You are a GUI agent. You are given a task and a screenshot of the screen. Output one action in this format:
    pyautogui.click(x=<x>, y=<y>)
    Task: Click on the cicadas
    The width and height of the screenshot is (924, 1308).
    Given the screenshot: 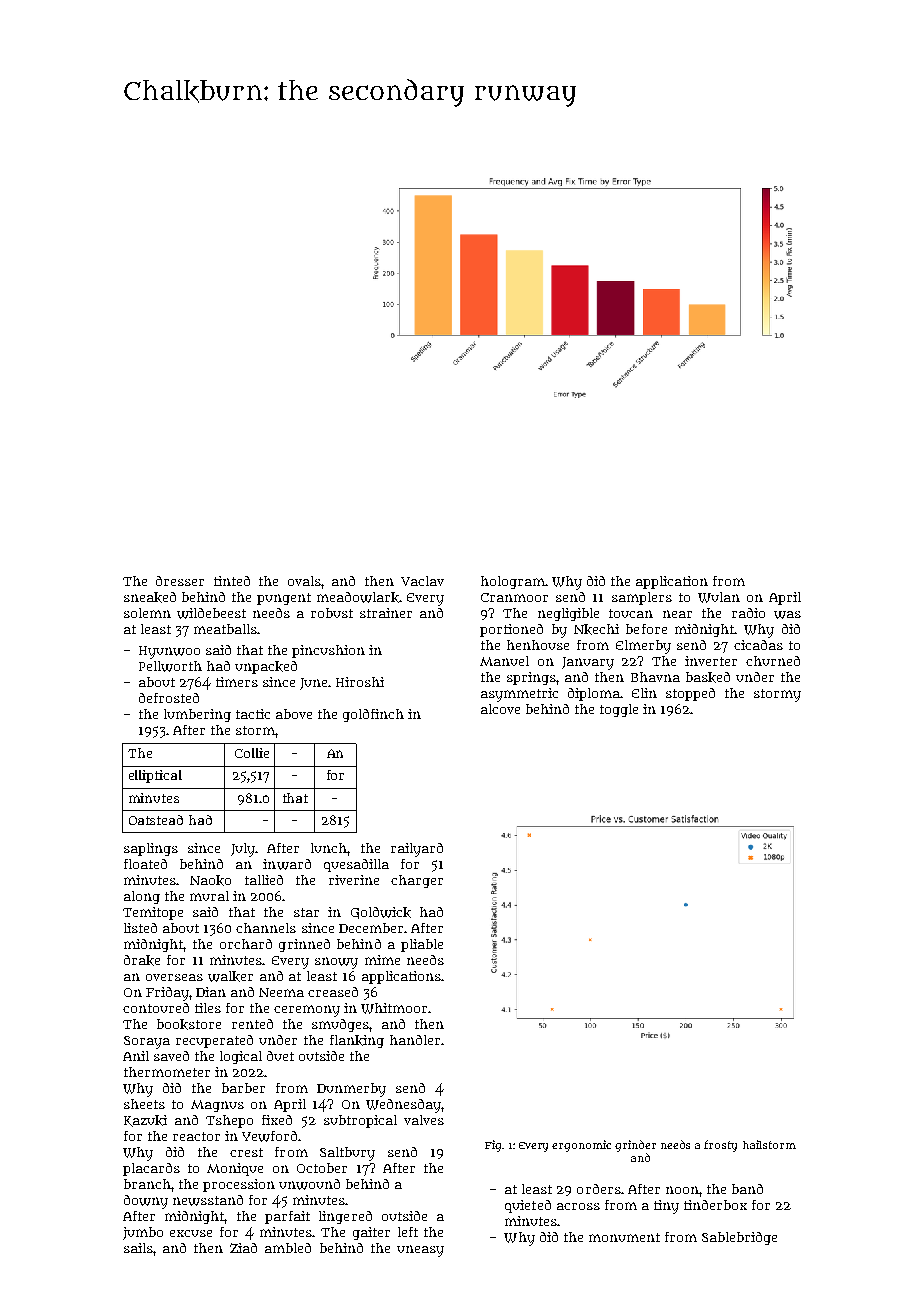 What is the action you would take?
    pyautogui.click(x=758, y=645)
